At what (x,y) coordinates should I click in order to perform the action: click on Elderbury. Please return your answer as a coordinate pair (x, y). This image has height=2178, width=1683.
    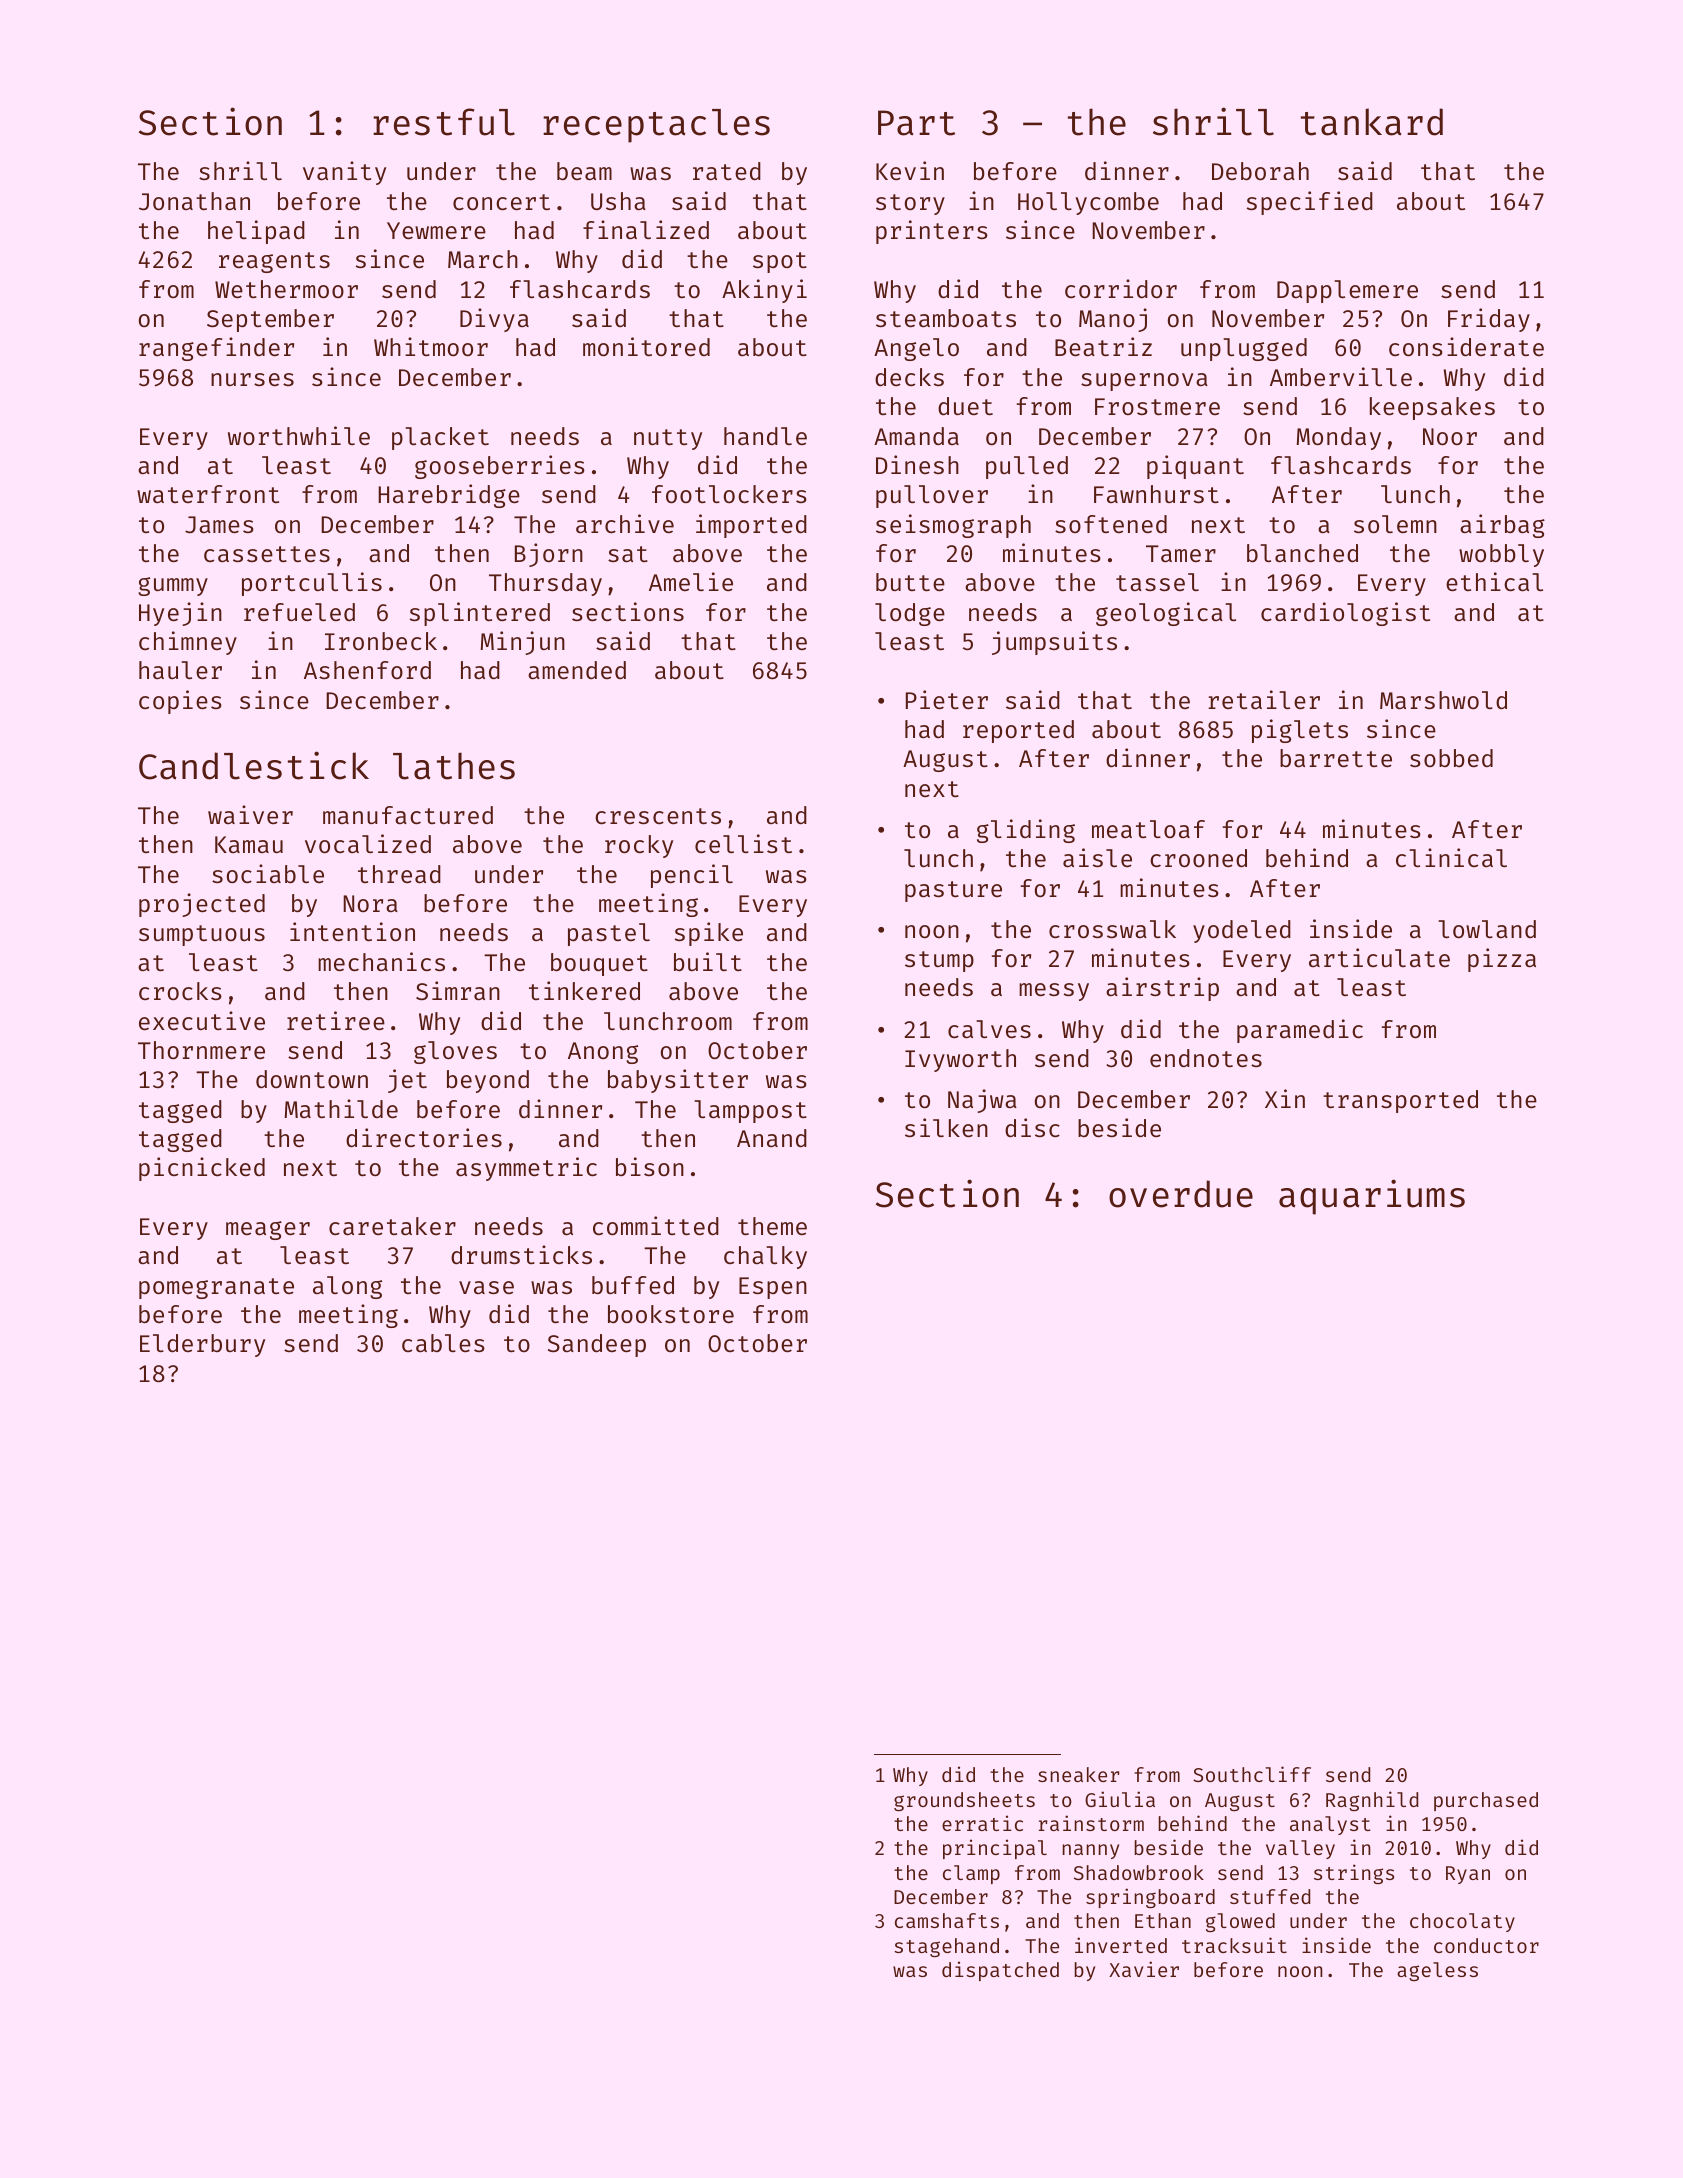
    Looking at the image, I should click on (202, 1345).
